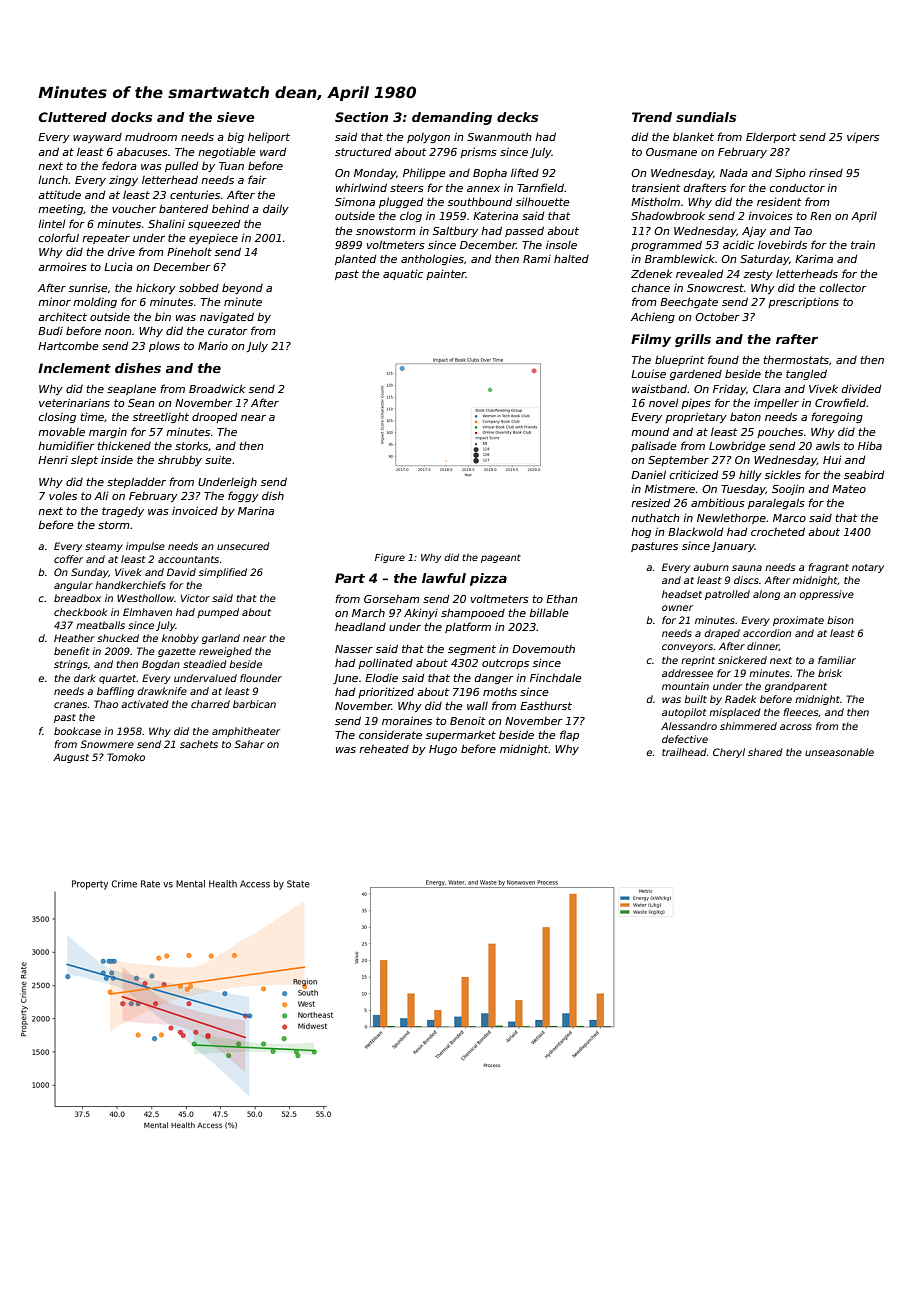 This document has height=1308, width=924. I want to click on lintel, so click(51, 224).
